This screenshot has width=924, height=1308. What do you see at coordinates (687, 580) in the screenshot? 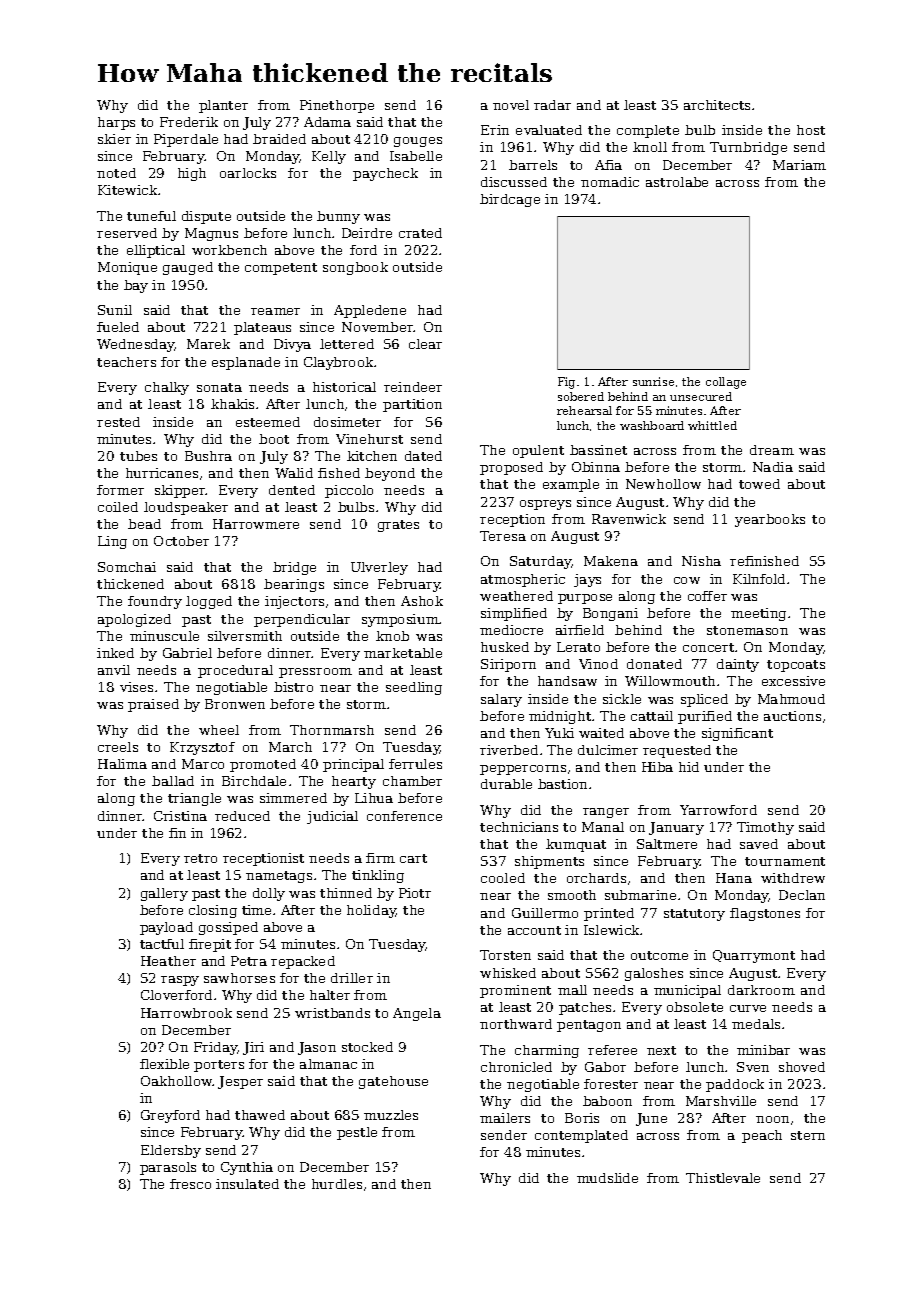
I see `cow` at bounding box center [687, 580].
